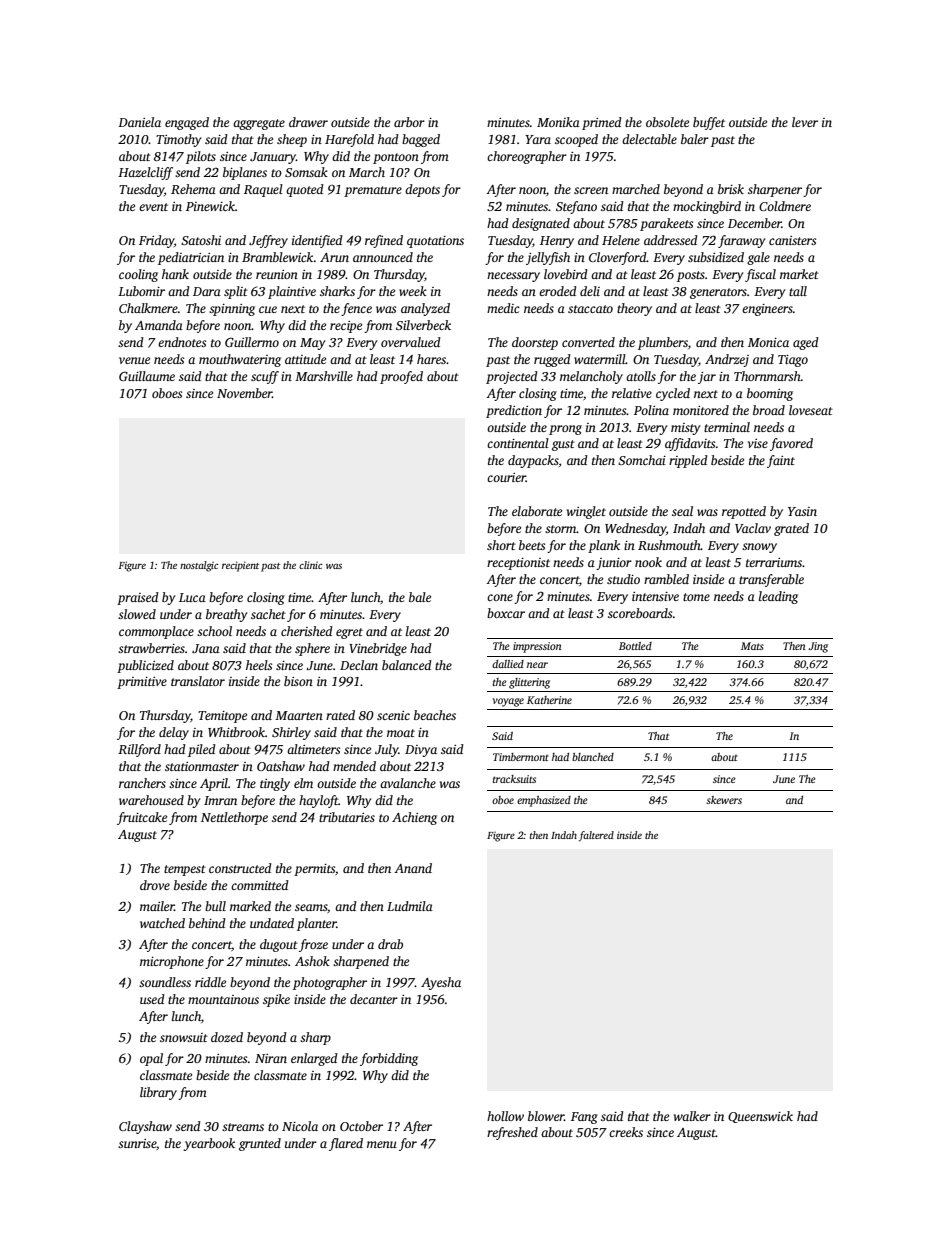  Describe the element at coordinates (691, 276) in the screenshot. I see `posts` at that location.
